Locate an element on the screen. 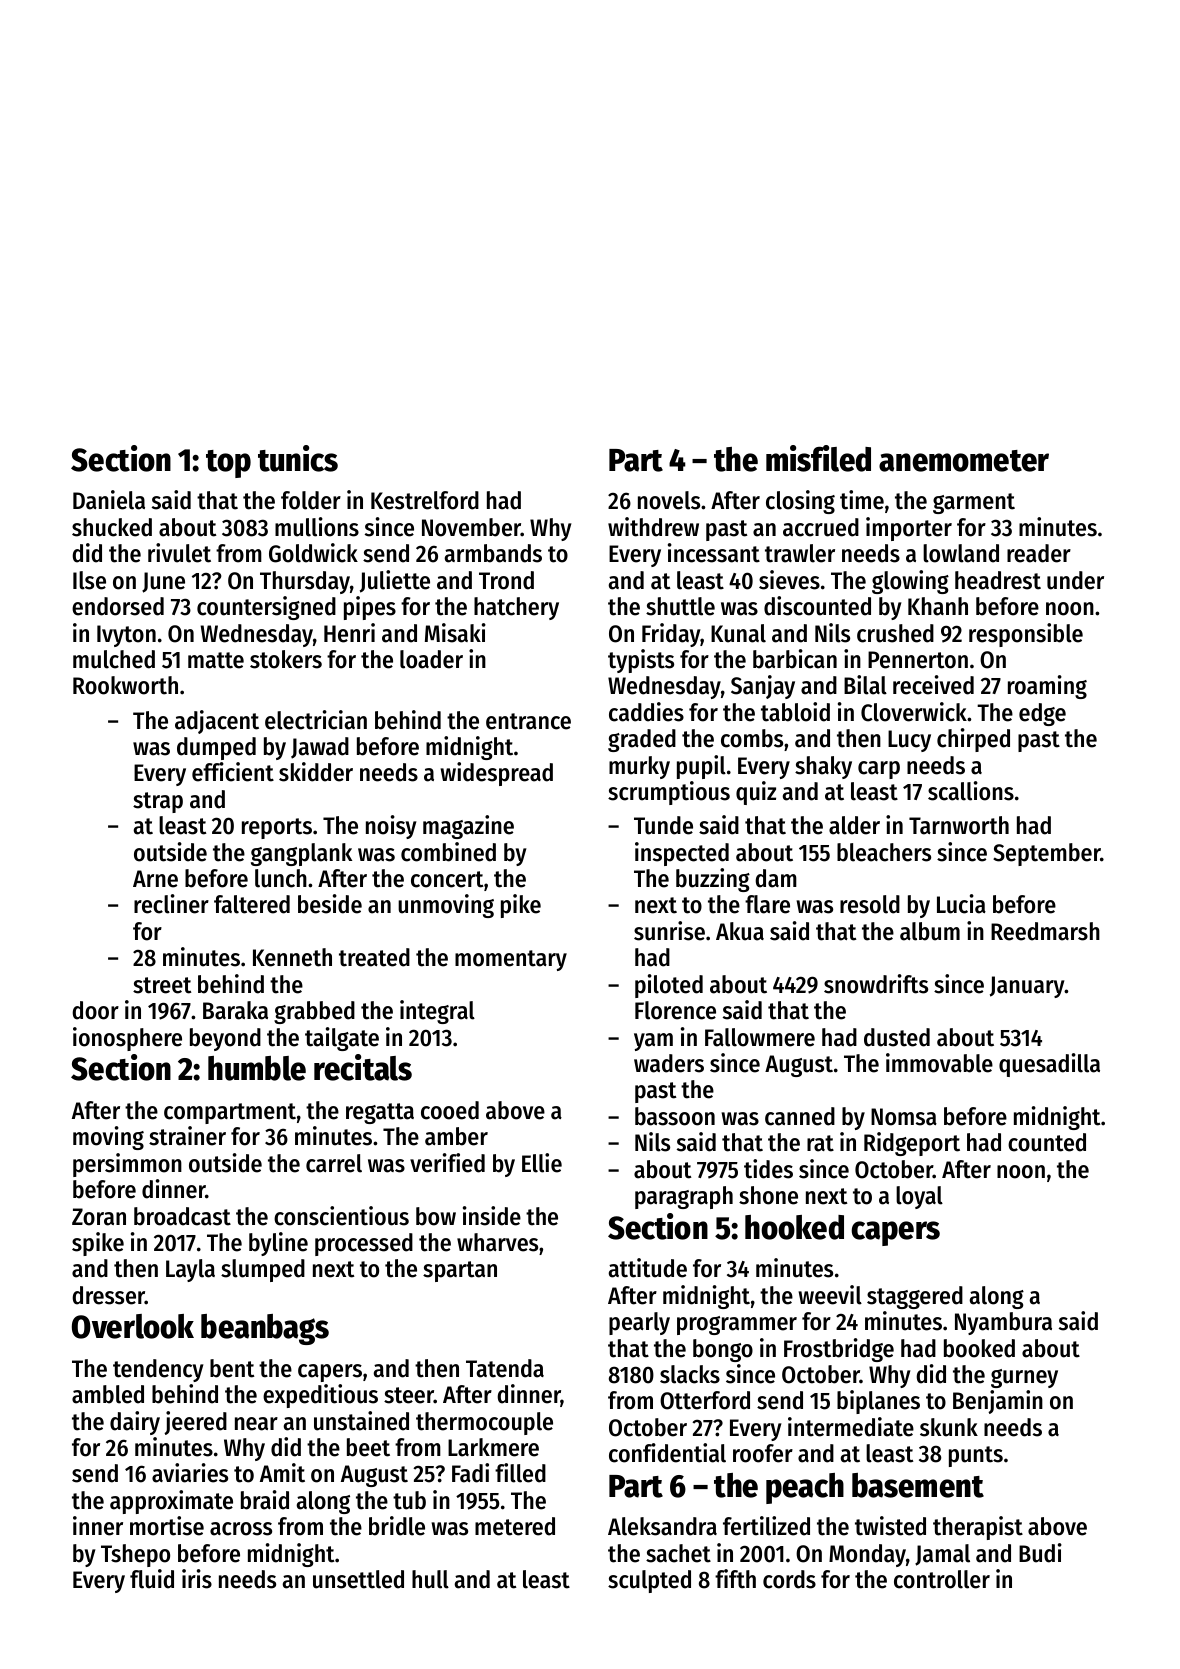 The height and width of the screenshot is (1669, 1180). ionosphere is located at coordinates (127, 1039).
